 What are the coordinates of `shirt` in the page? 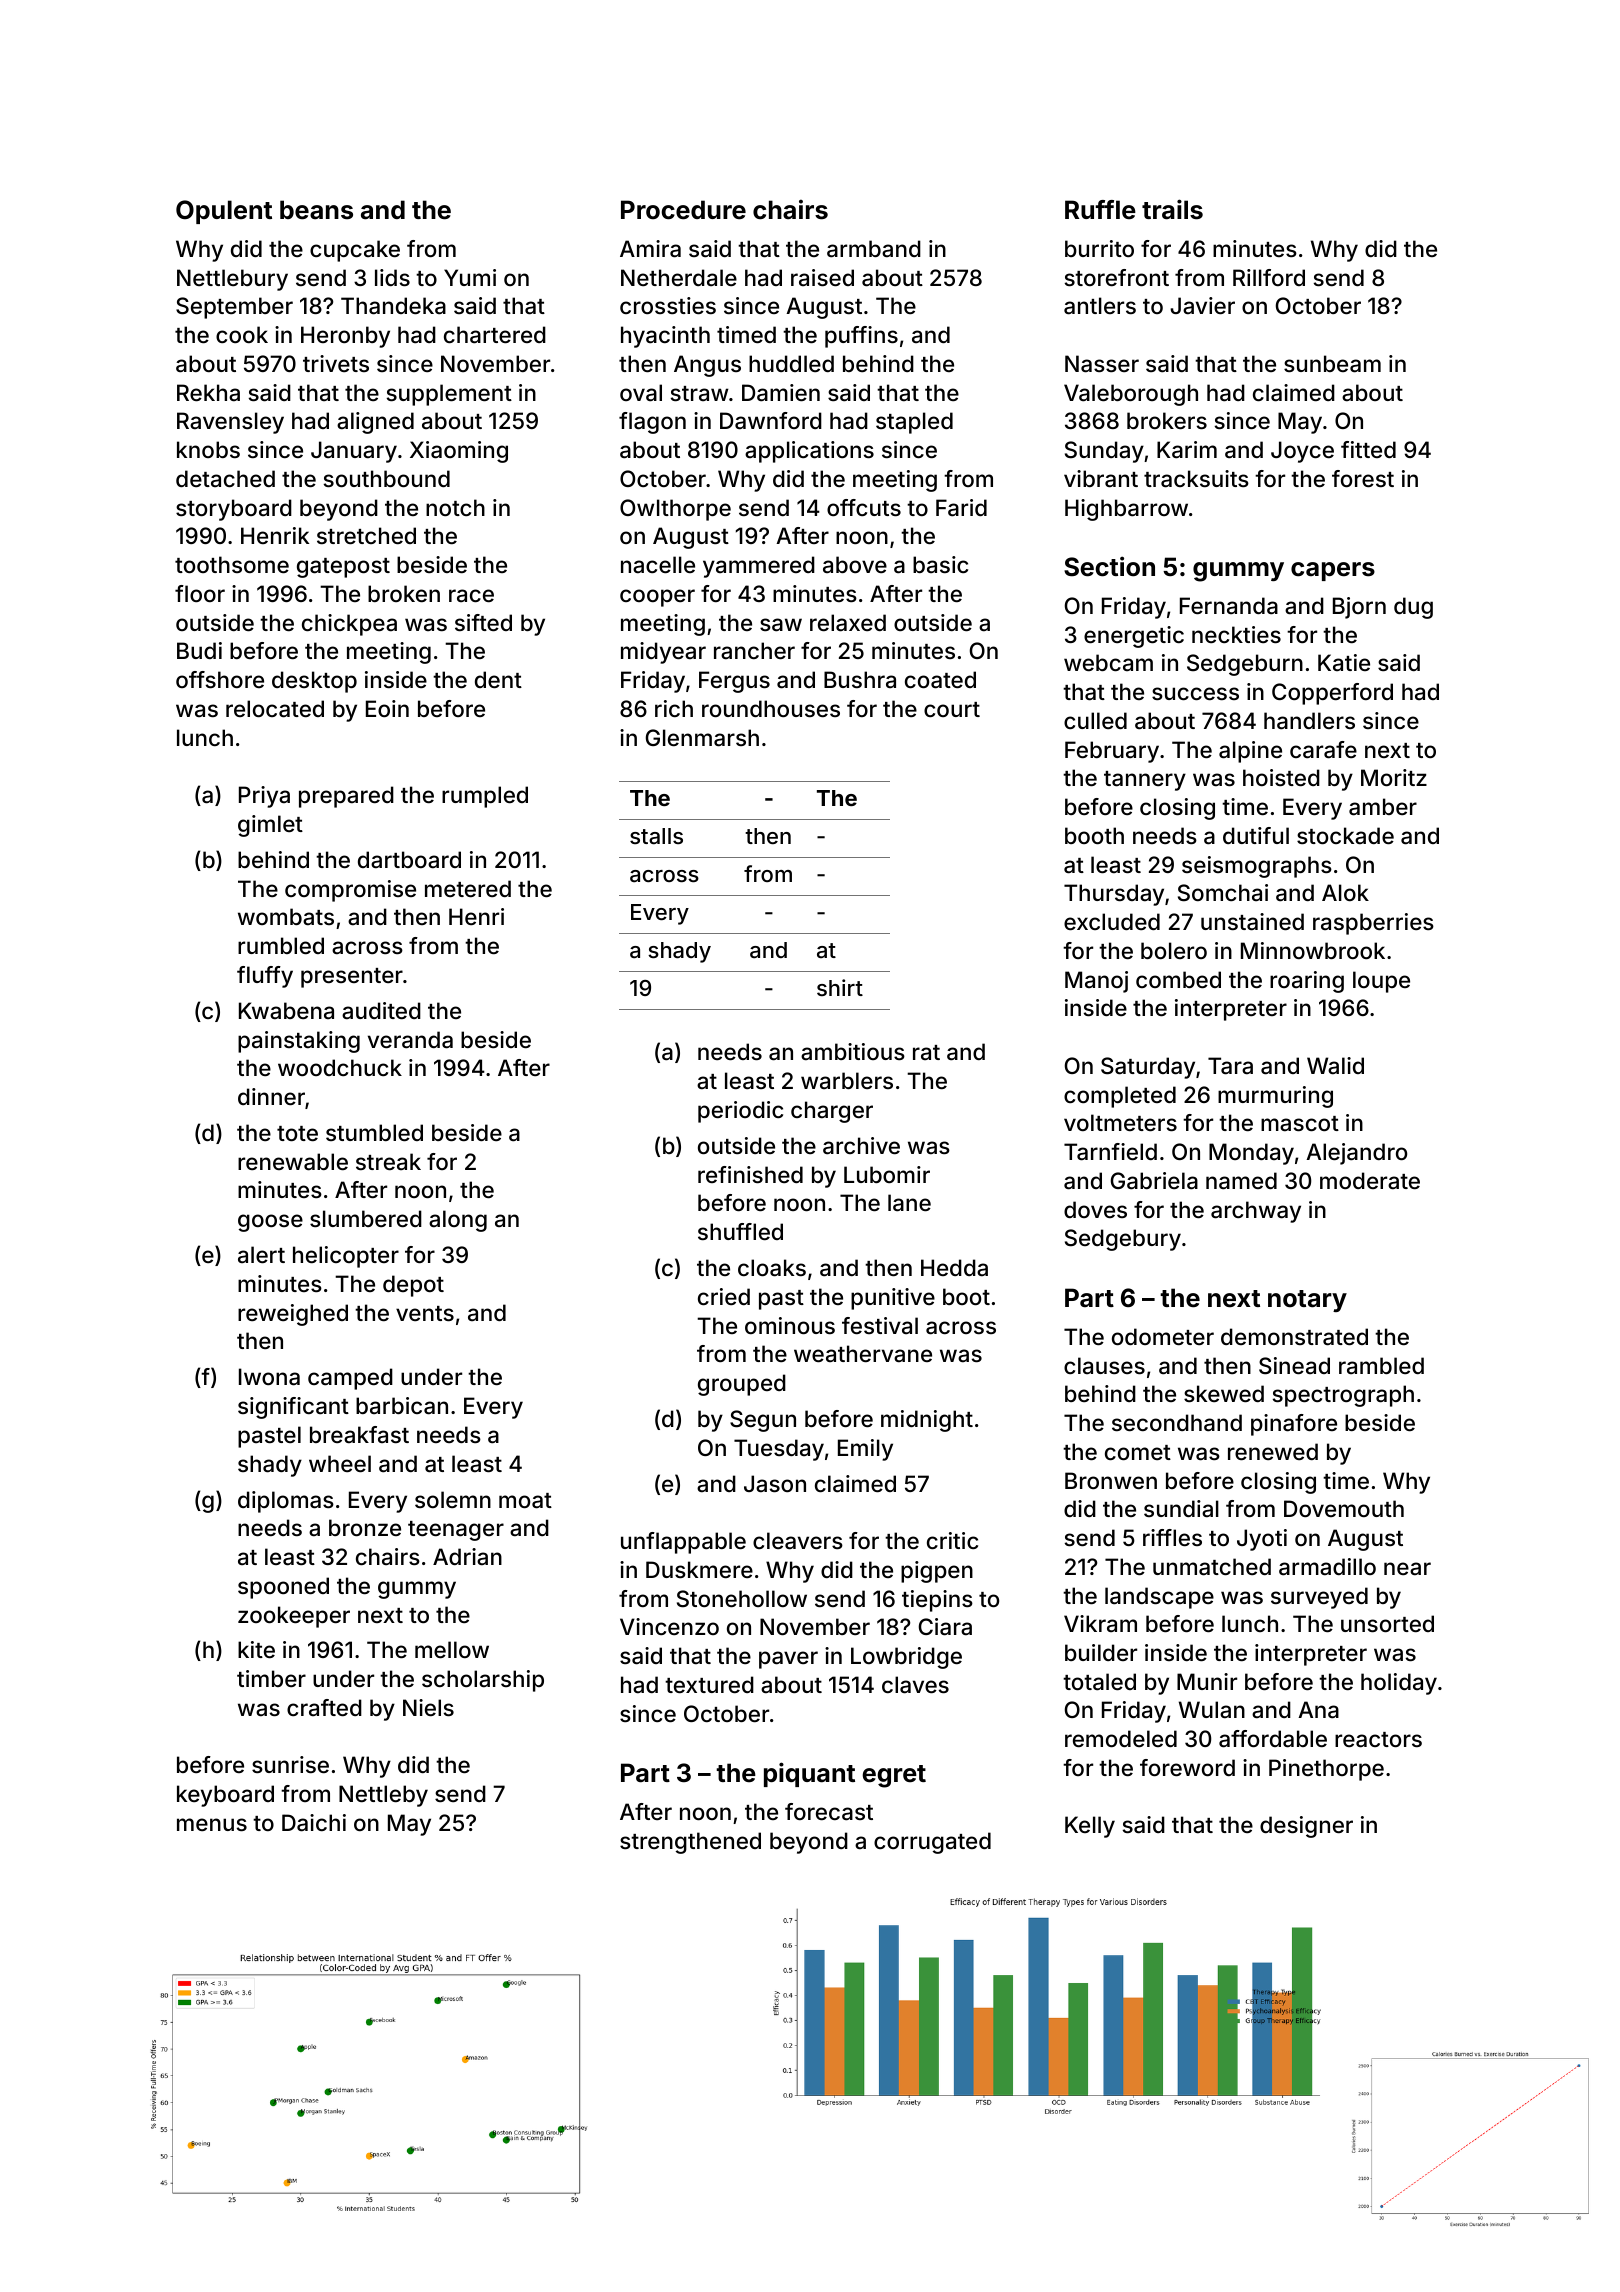 It's located at (840, 987).
